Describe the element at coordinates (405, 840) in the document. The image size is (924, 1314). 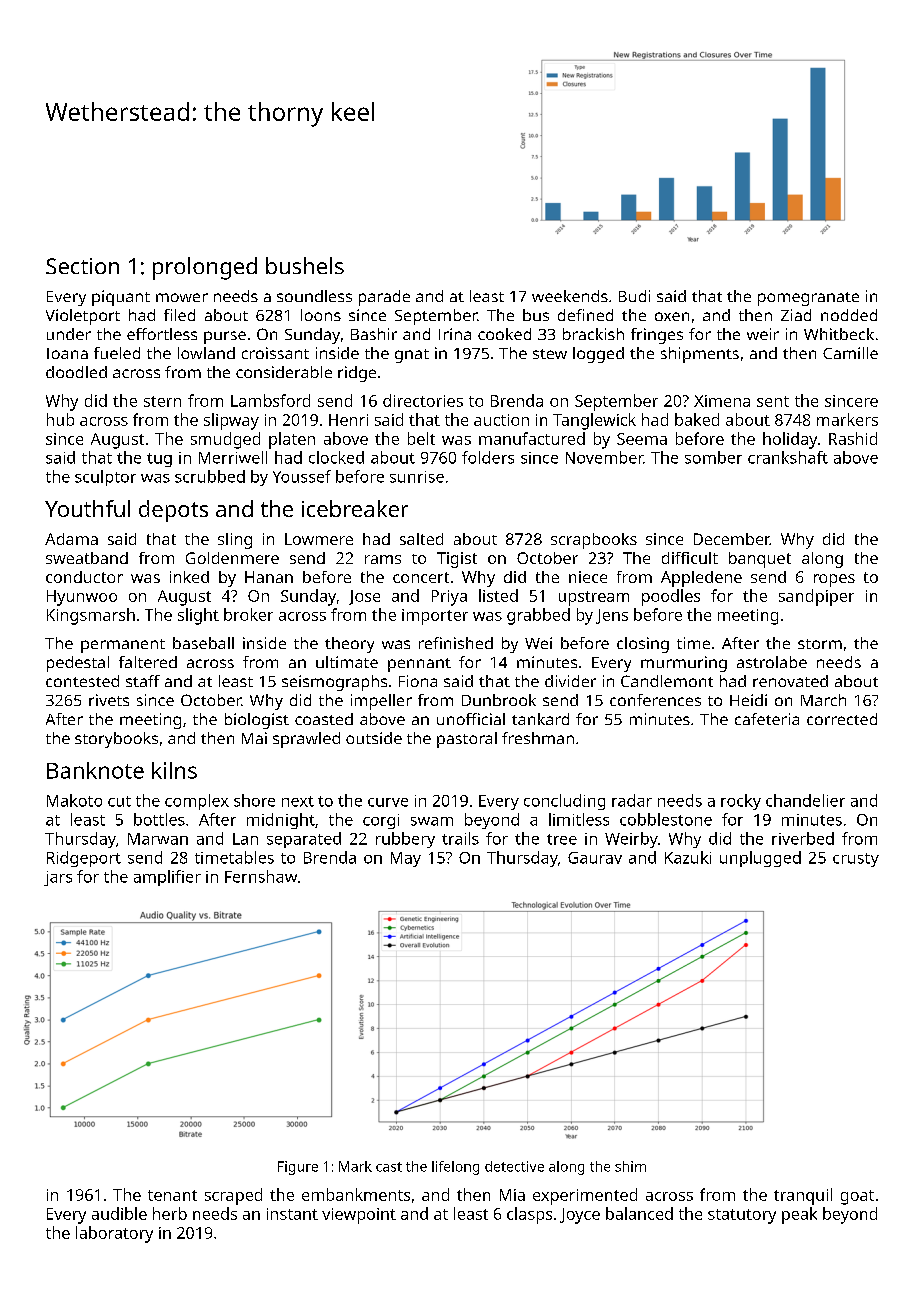
I see `rubbery` at that location.
